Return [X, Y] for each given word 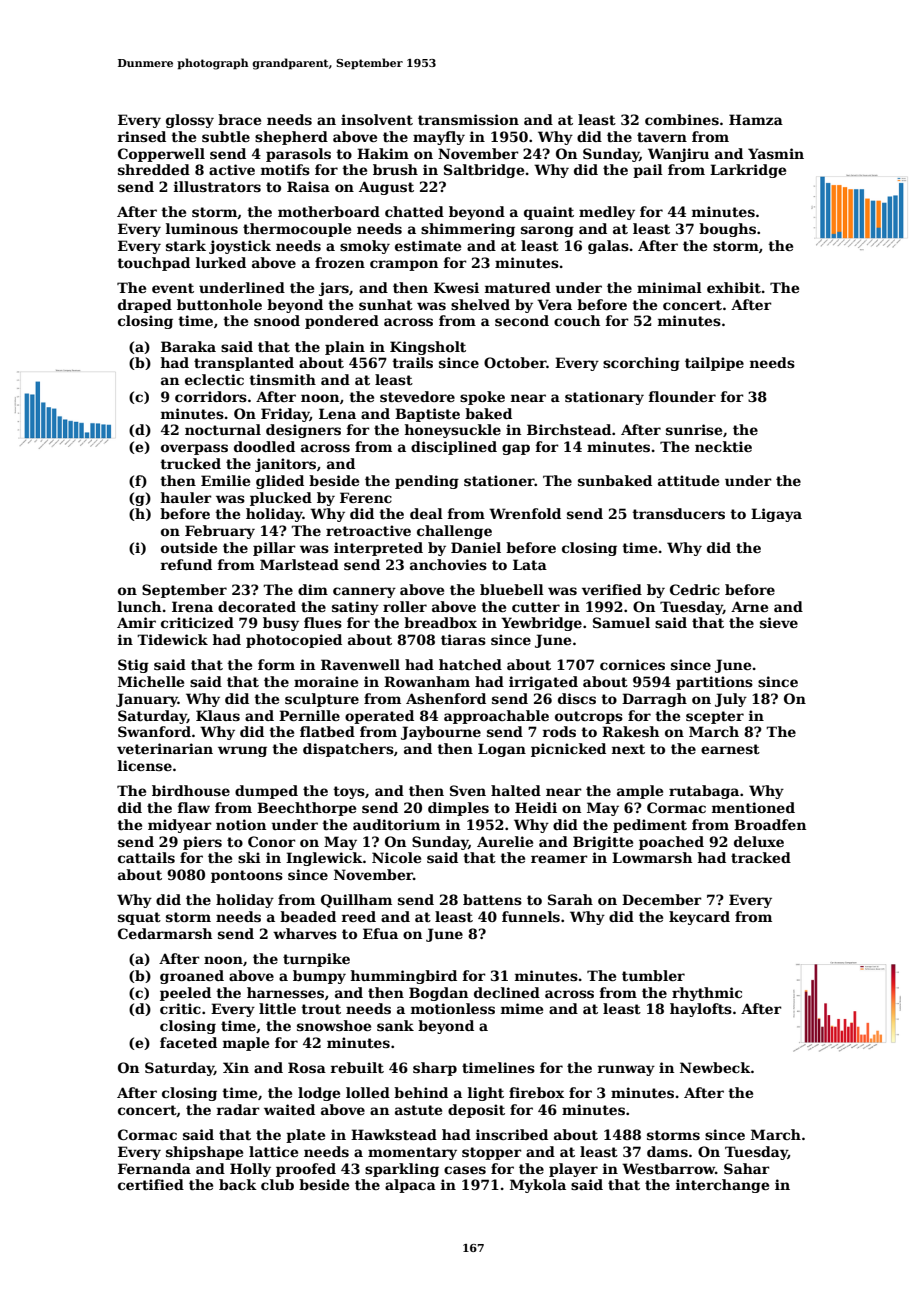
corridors [211, 396]
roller [405, 606]
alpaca [410, 1186]
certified [151, 1184]
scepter [715, 717]
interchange [722, 1186]
